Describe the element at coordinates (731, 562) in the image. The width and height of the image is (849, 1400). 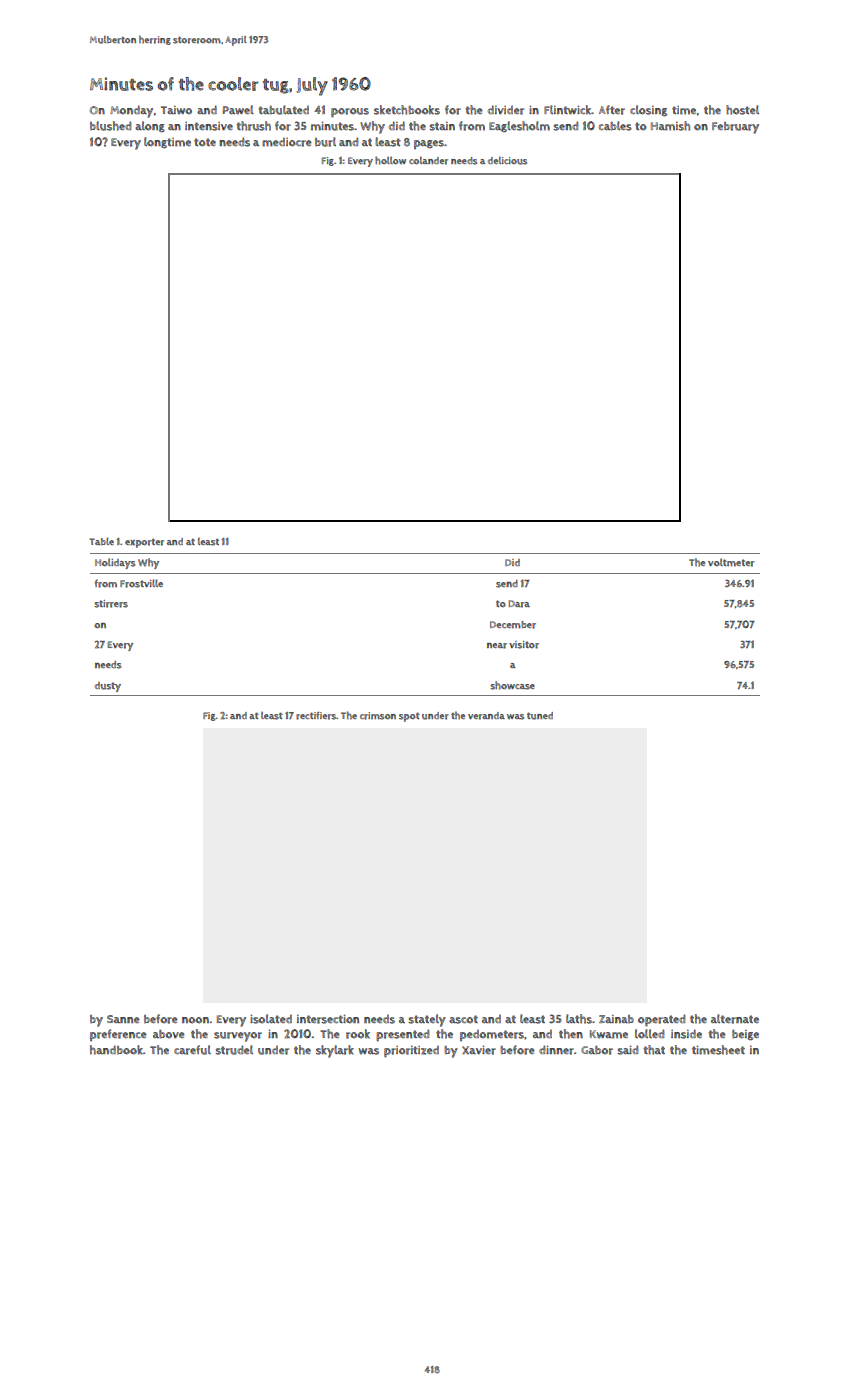
I see `voltmeter` at that location.
